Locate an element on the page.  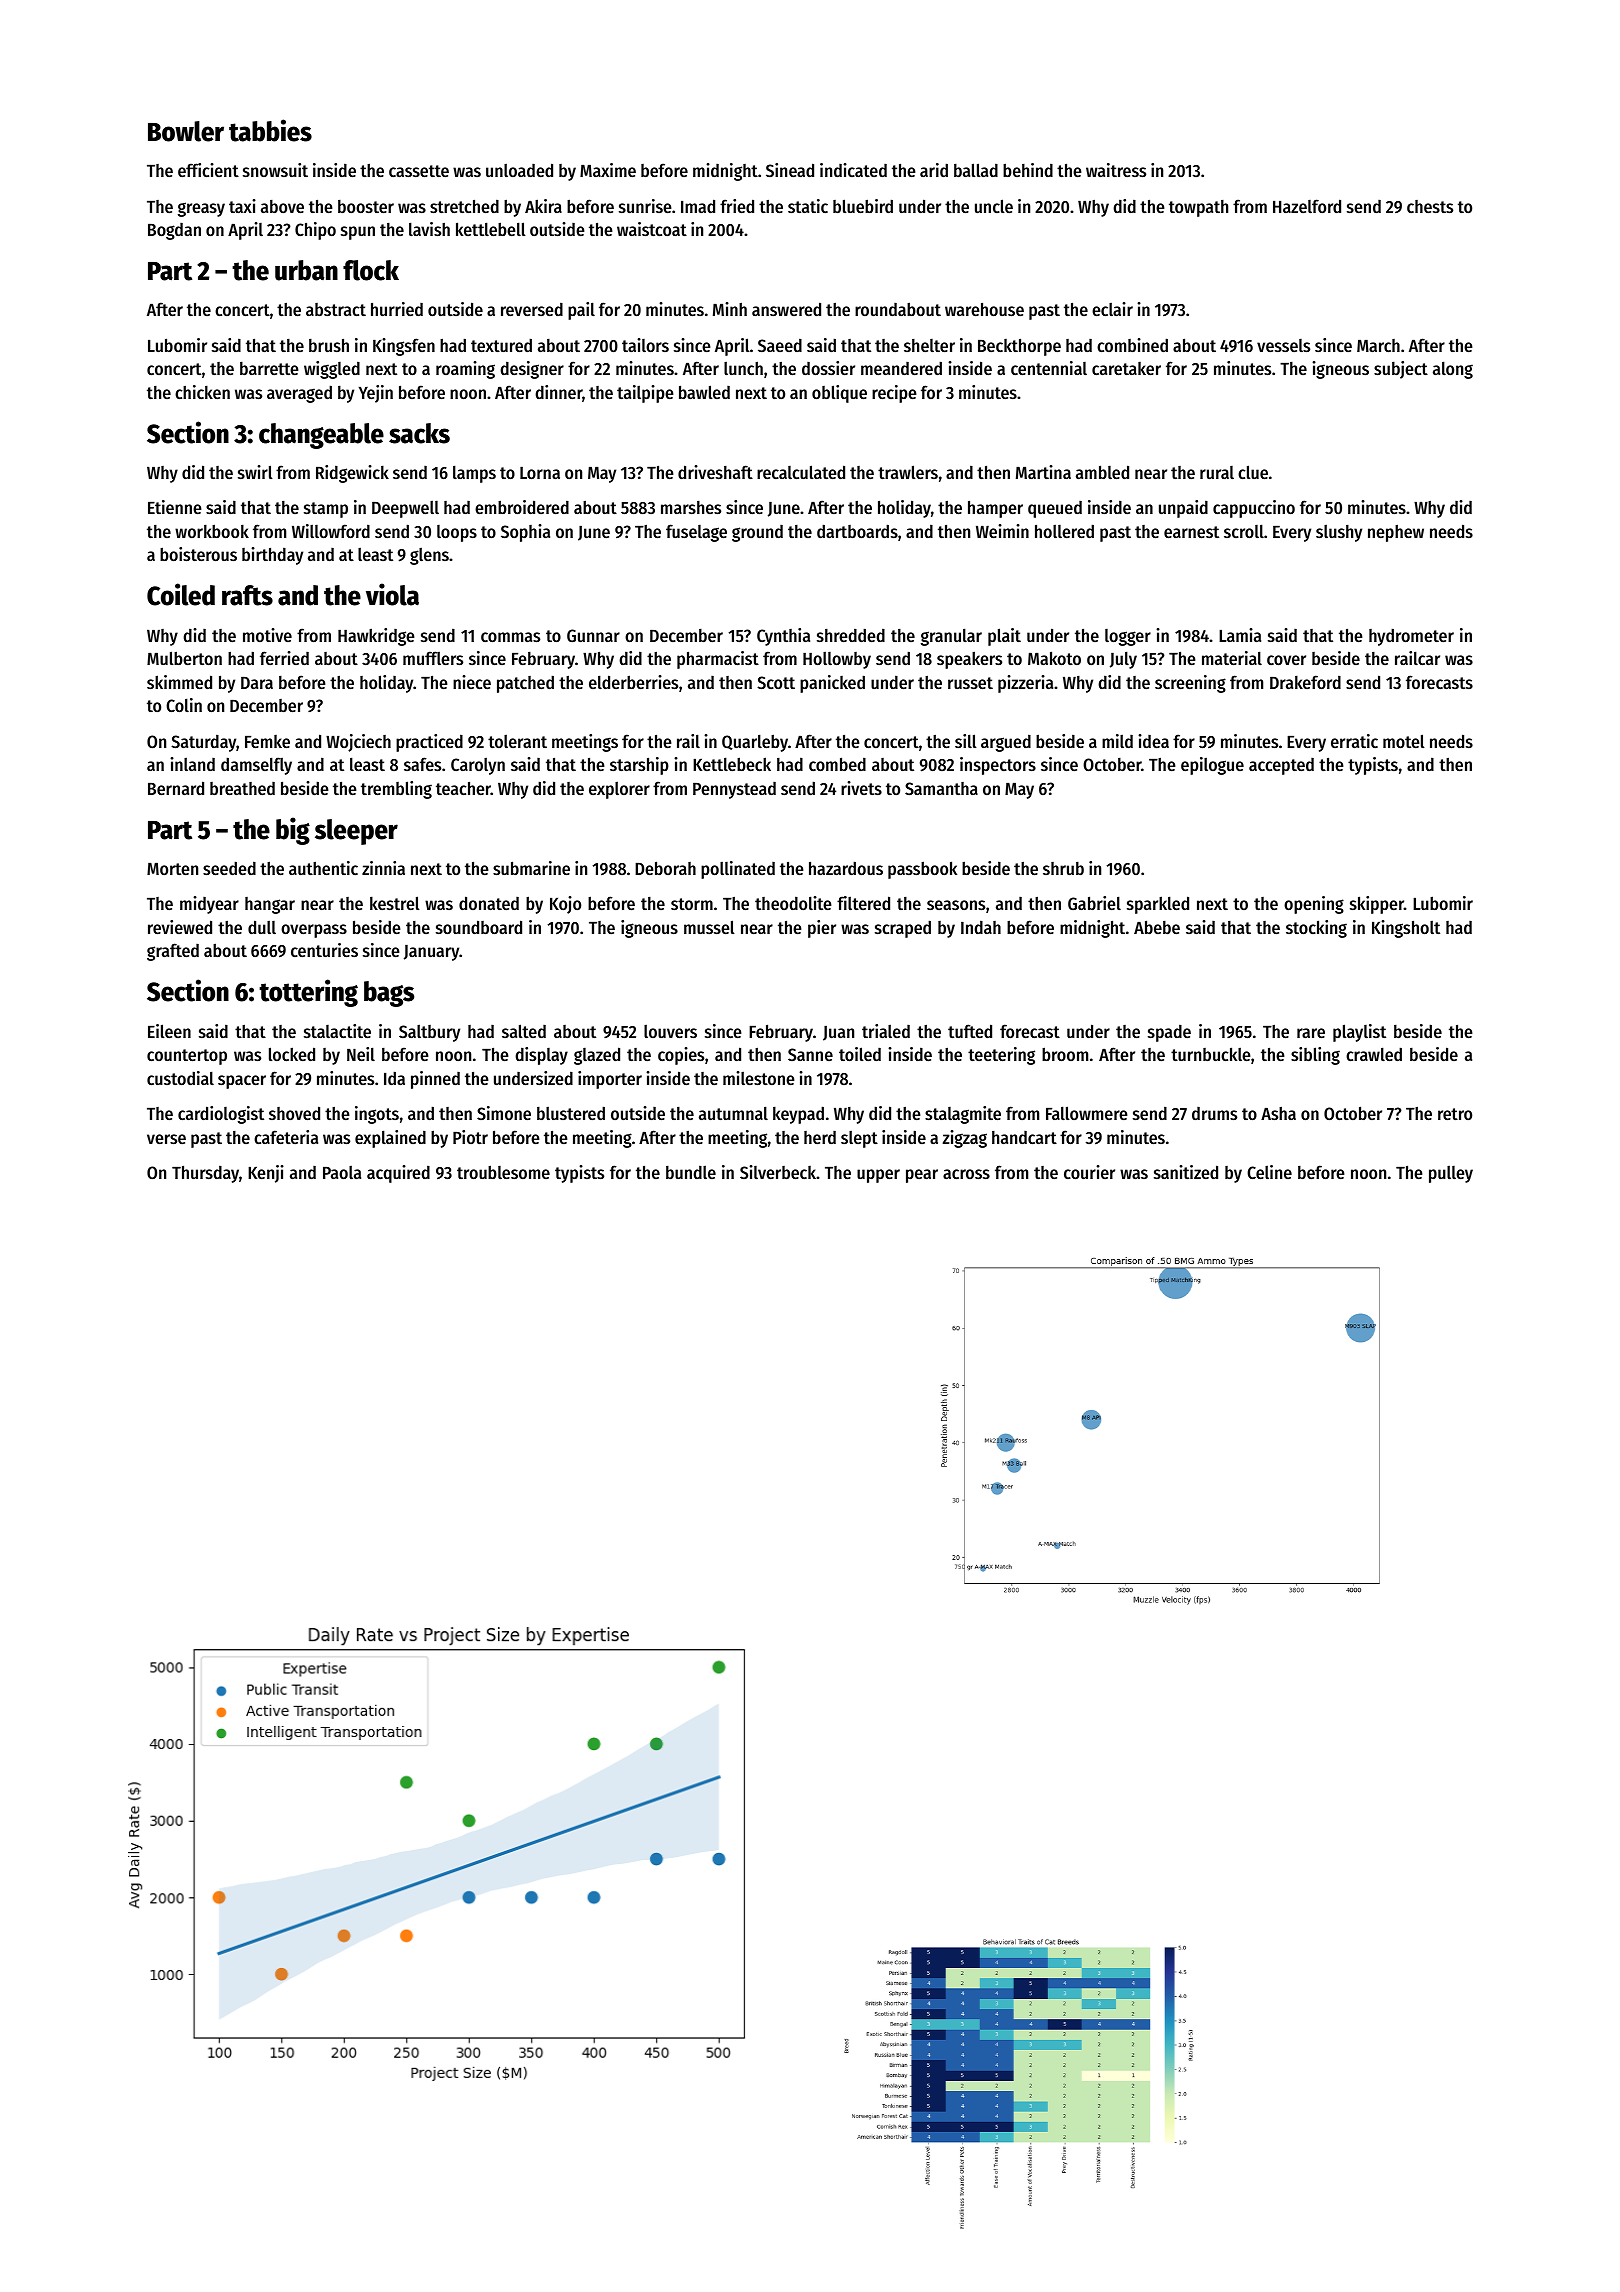
Etienne is located at coordinates (175, 507).
